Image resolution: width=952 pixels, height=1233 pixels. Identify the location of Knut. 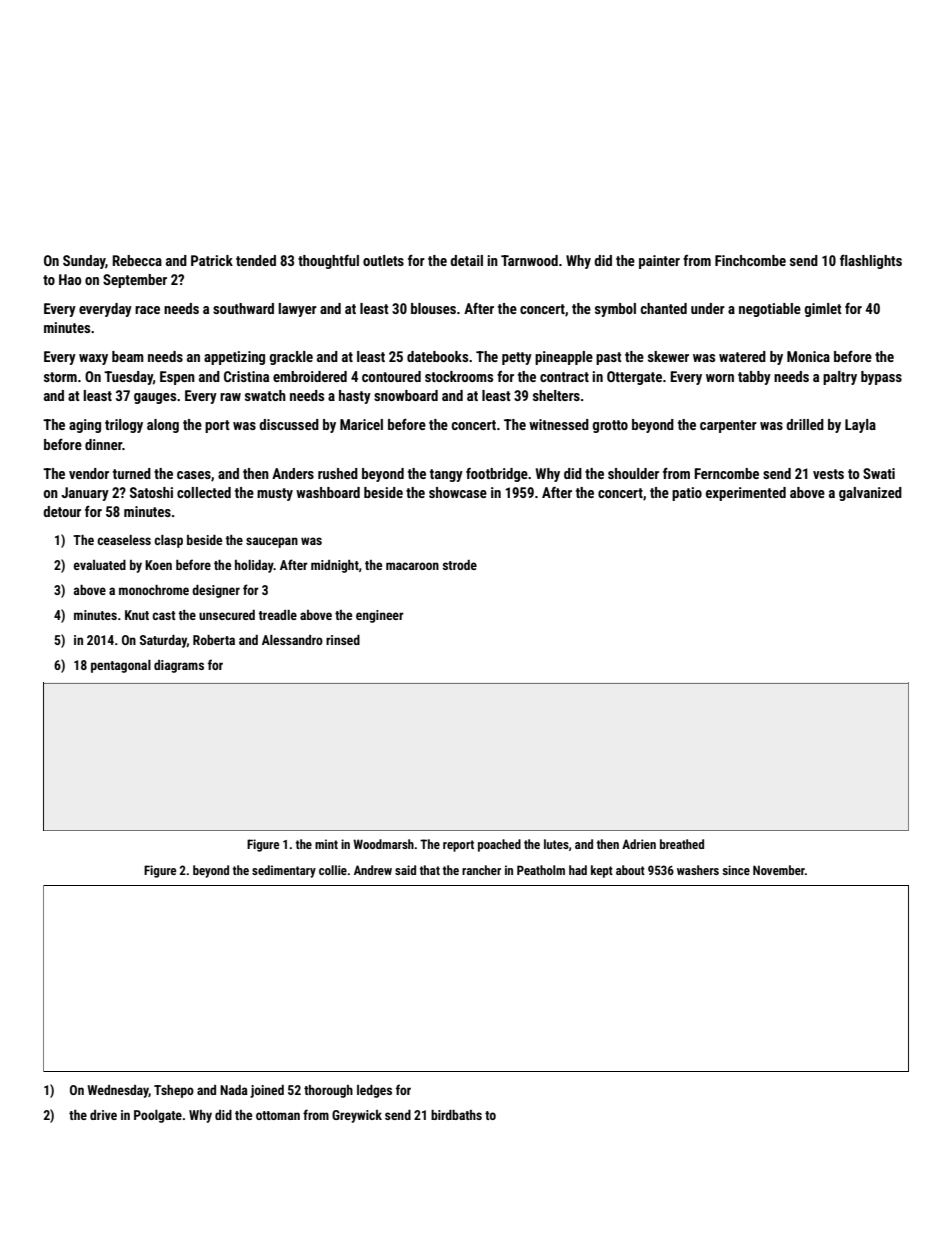
(137, 615).
